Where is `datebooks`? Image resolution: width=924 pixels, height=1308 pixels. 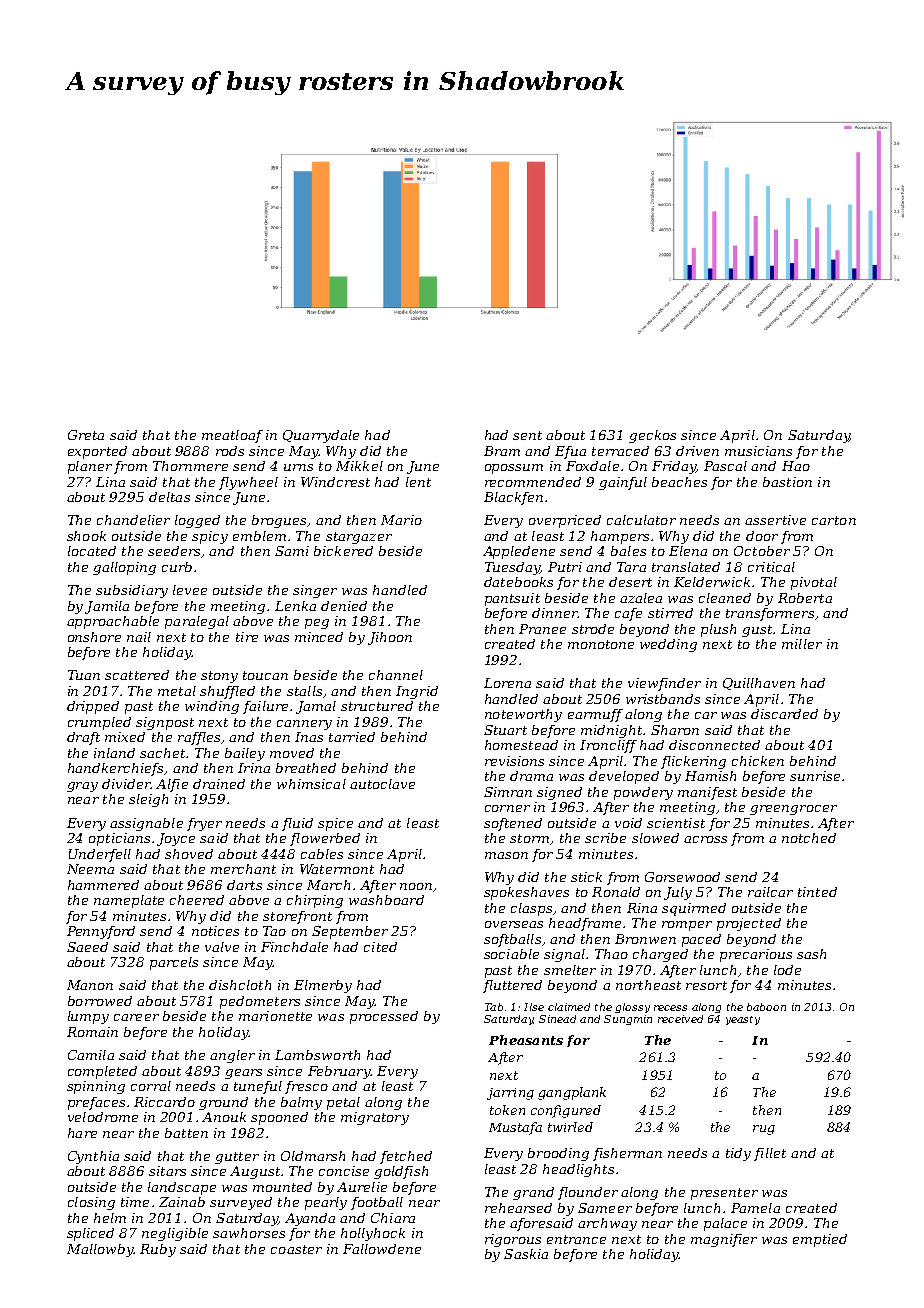
datebooks is located at coordinates (518, 582).
